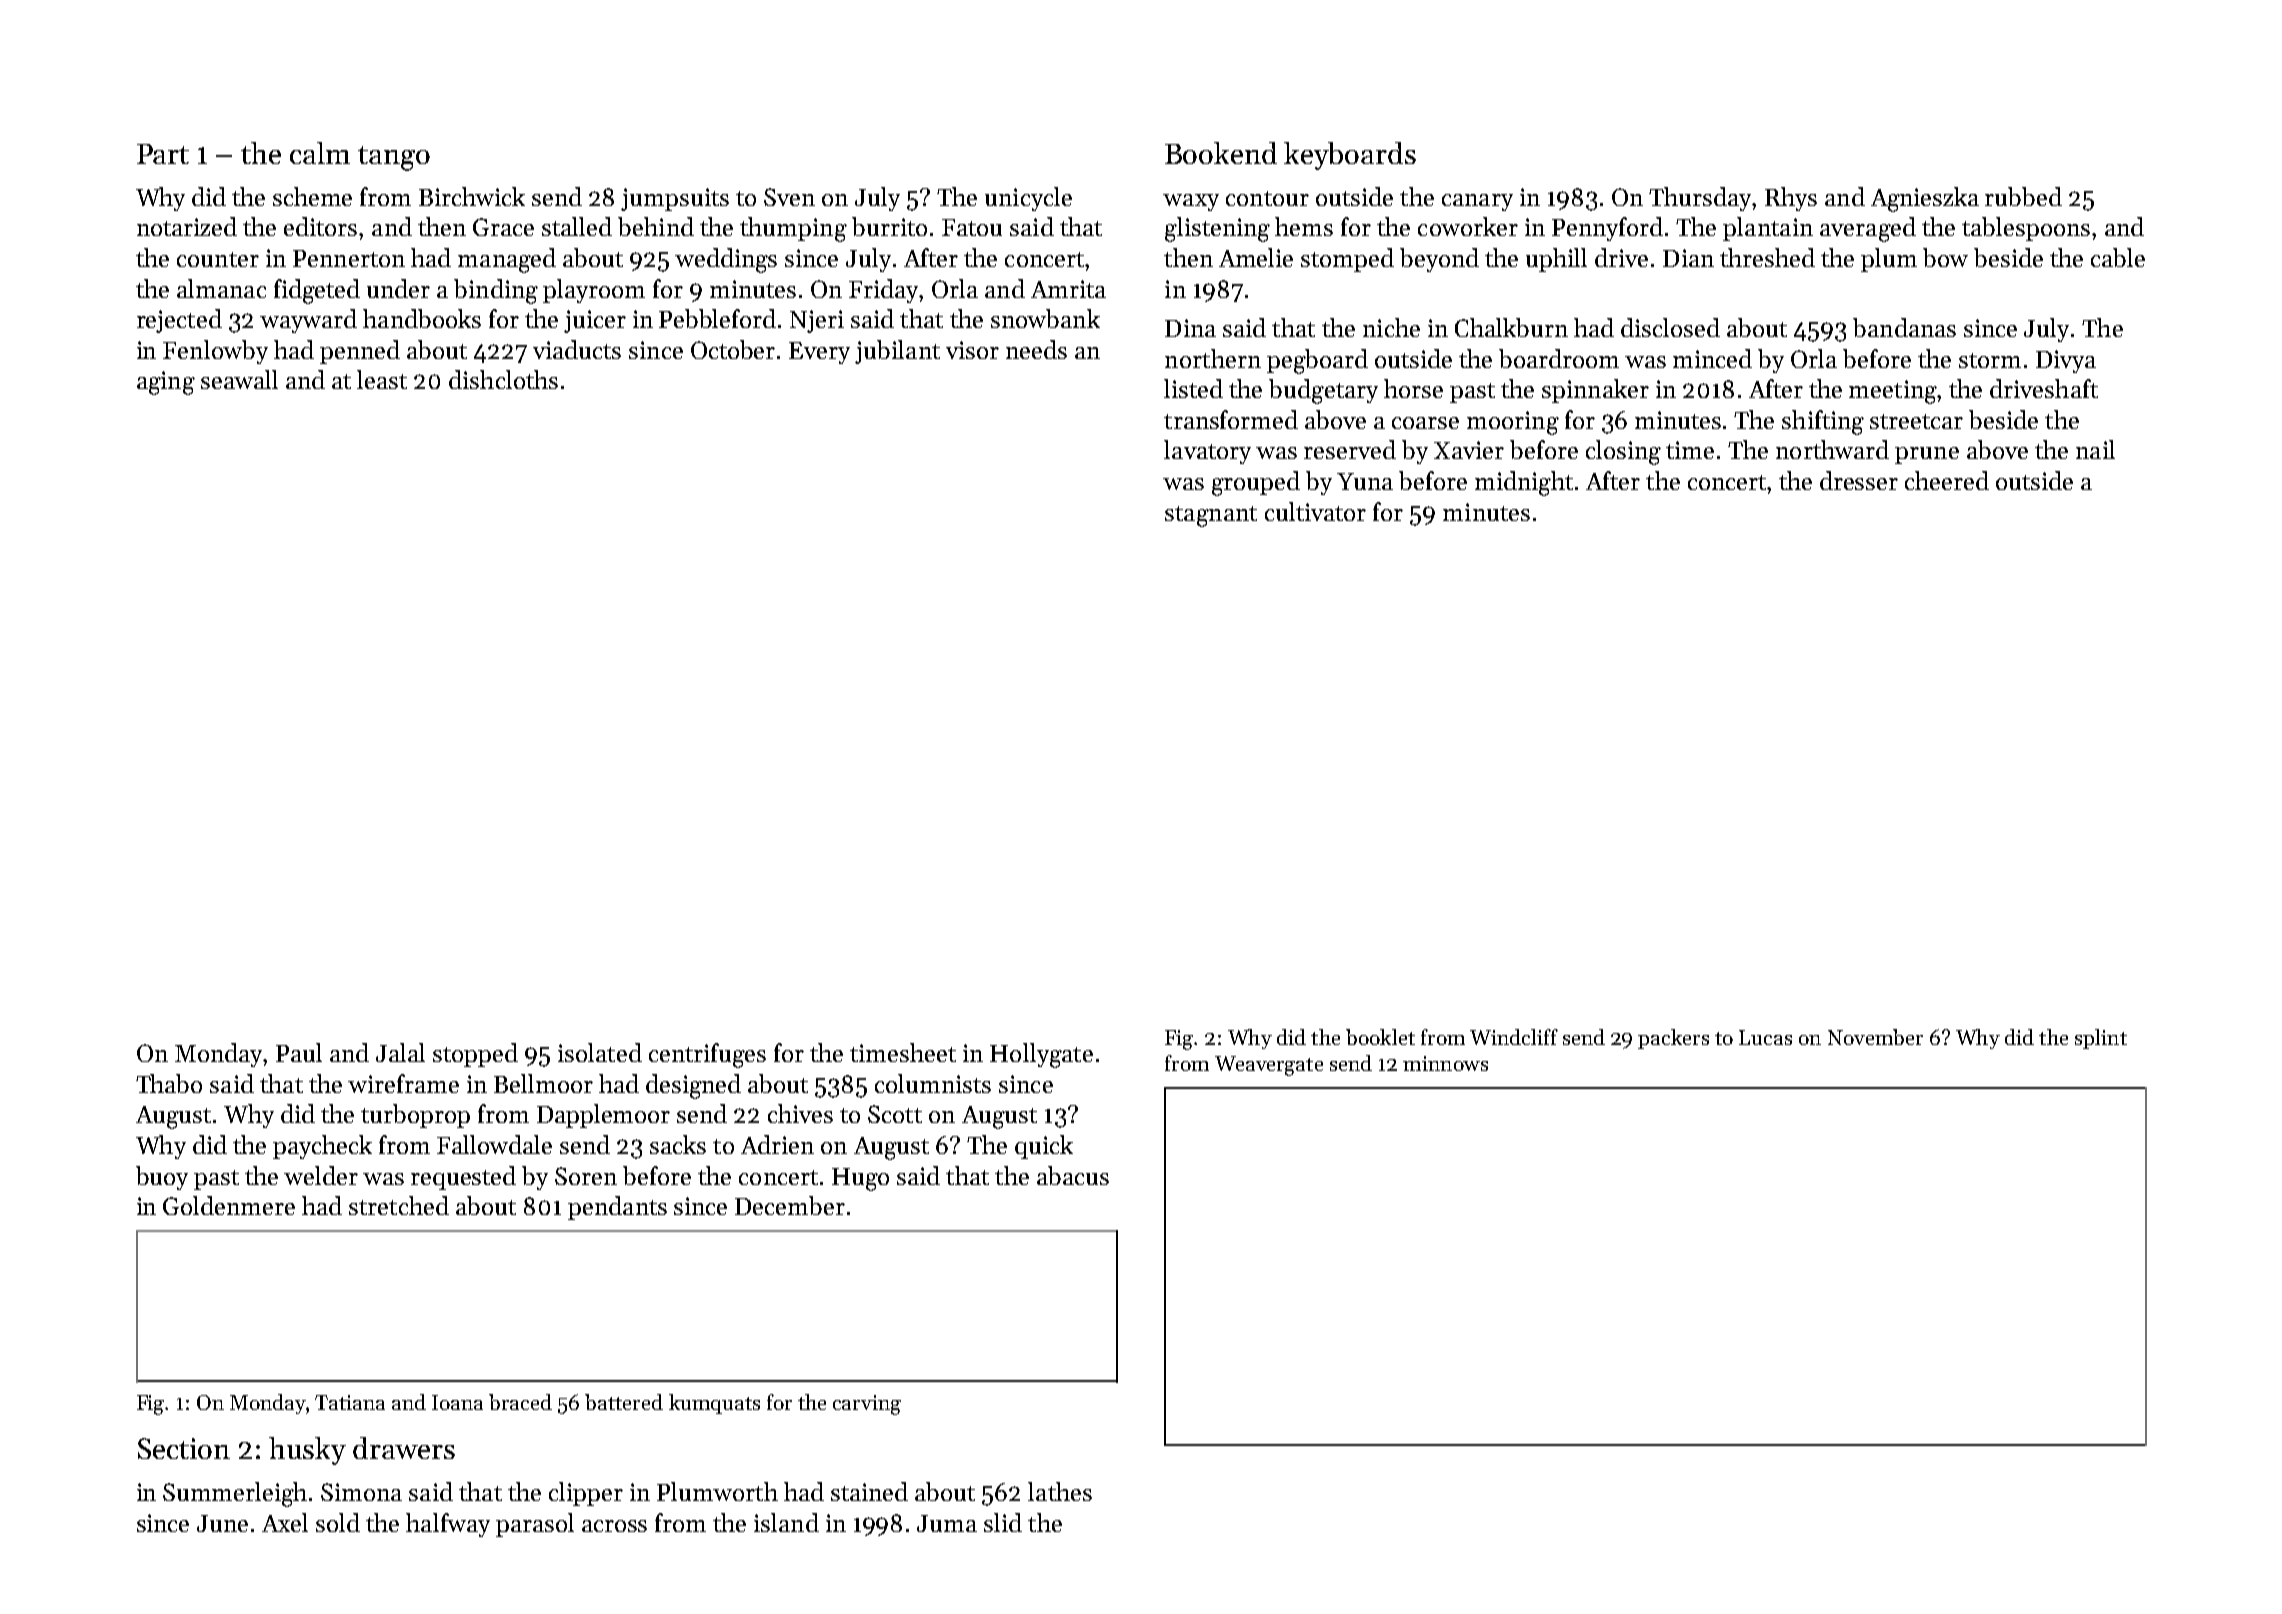  Describe the element at coordinates (1211, 516) in the screenshot. I see `stagnant` at that location.
